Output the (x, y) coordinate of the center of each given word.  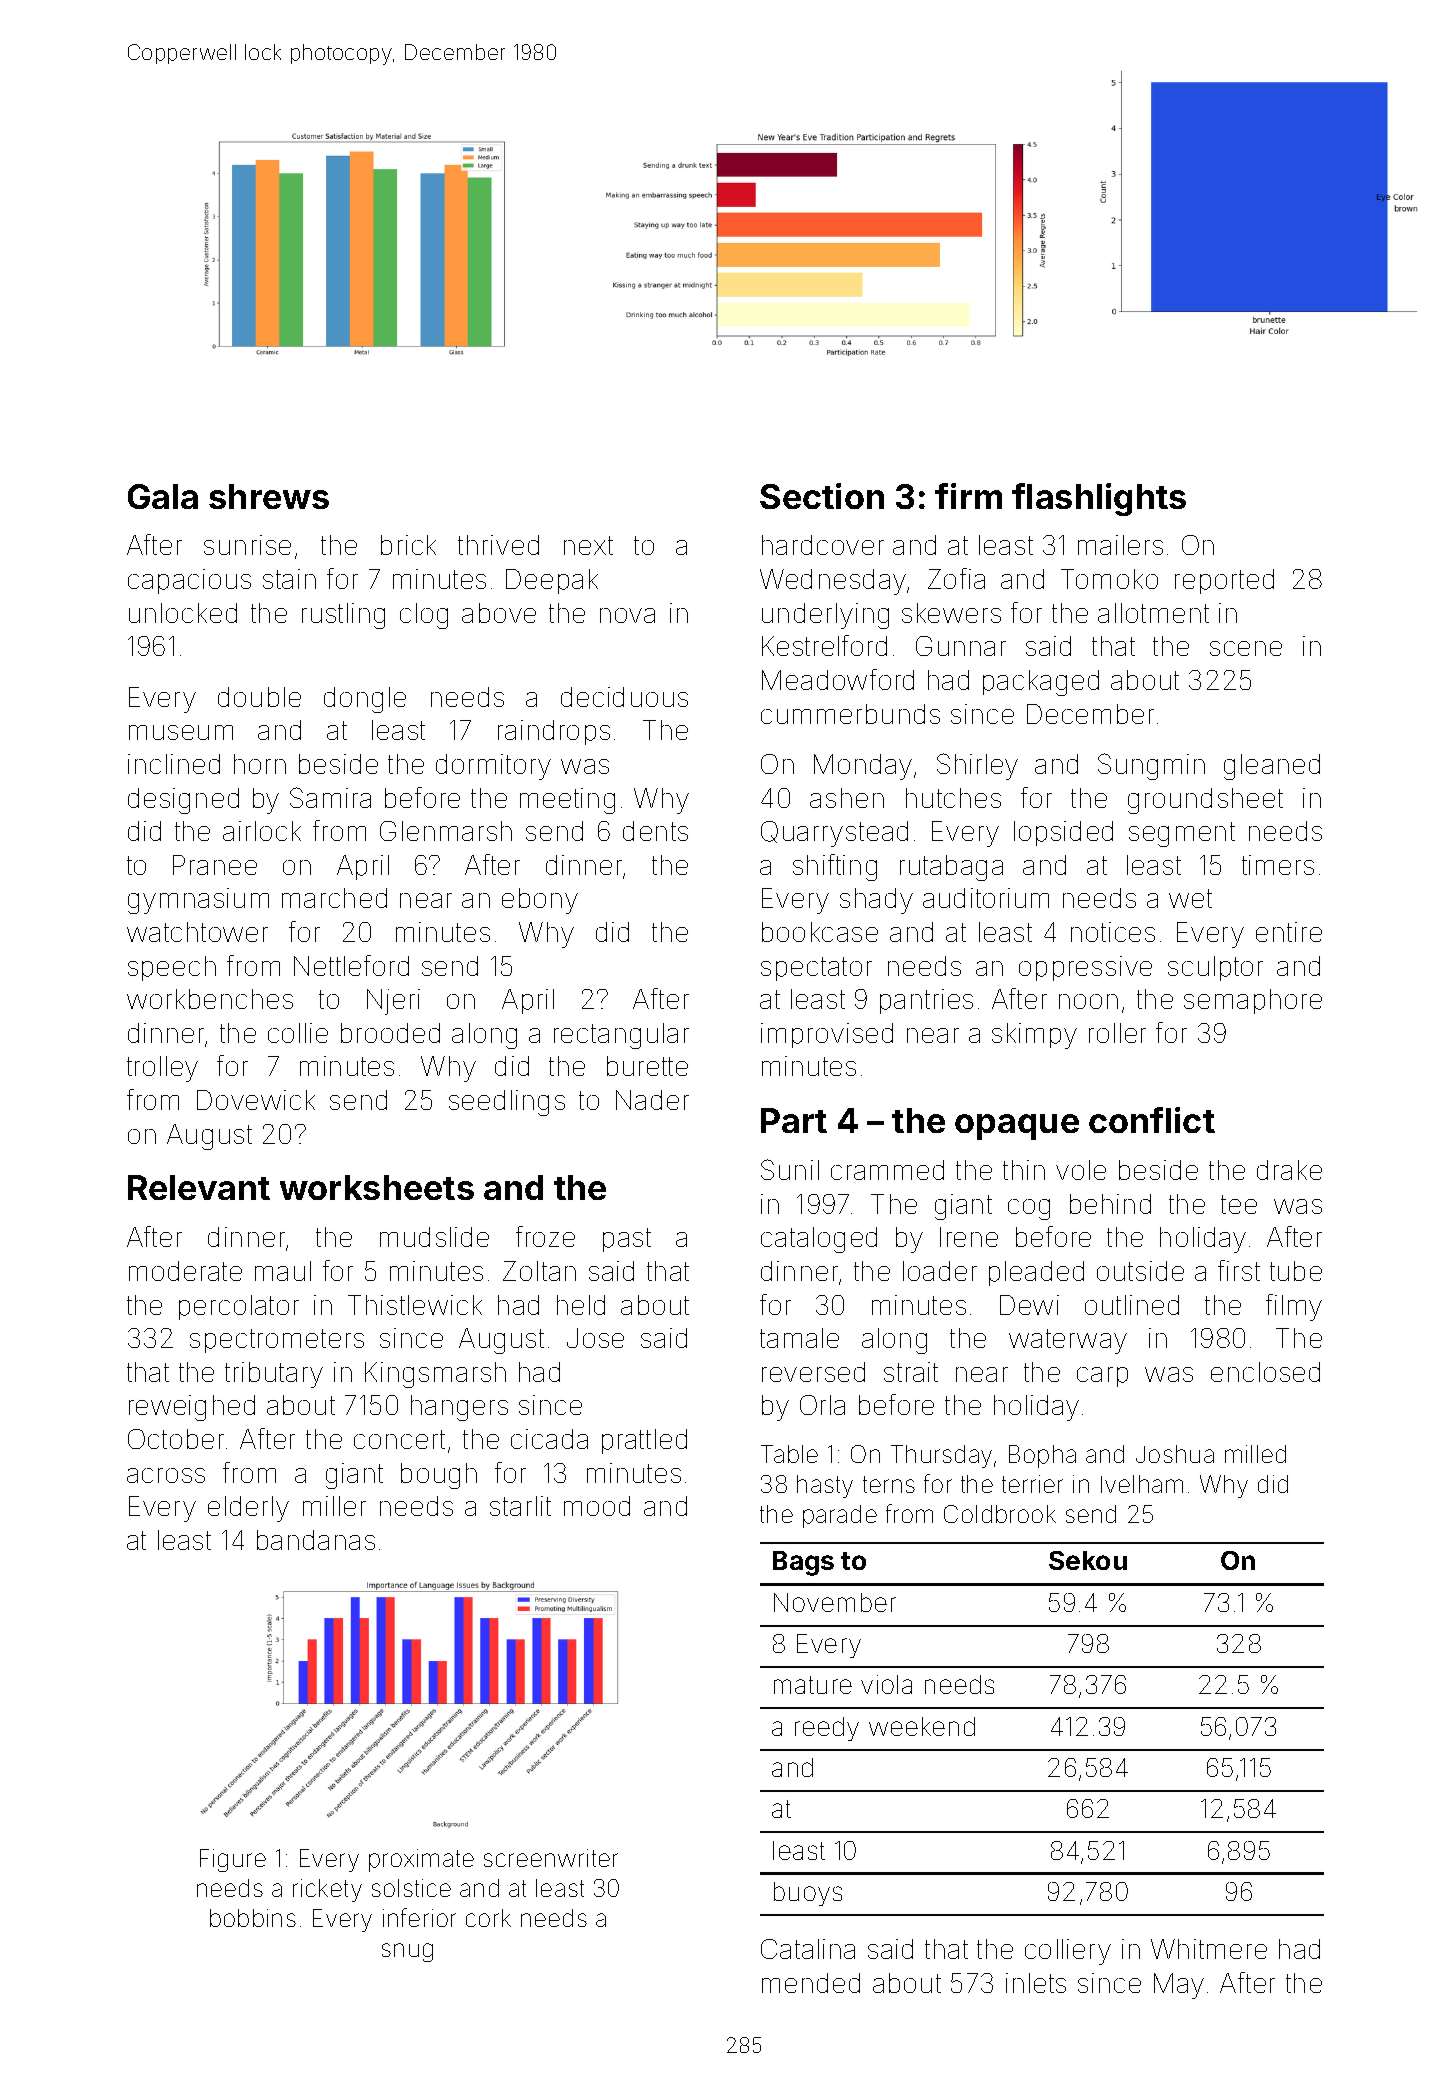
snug (407, 1952)
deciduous (624, 697)
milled (1255, 1454)
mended (811, 1983)
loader (940, 1271)
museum (181, 732)
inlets (1036, 1983)
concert (399, 1439)
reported (1224, 581)
